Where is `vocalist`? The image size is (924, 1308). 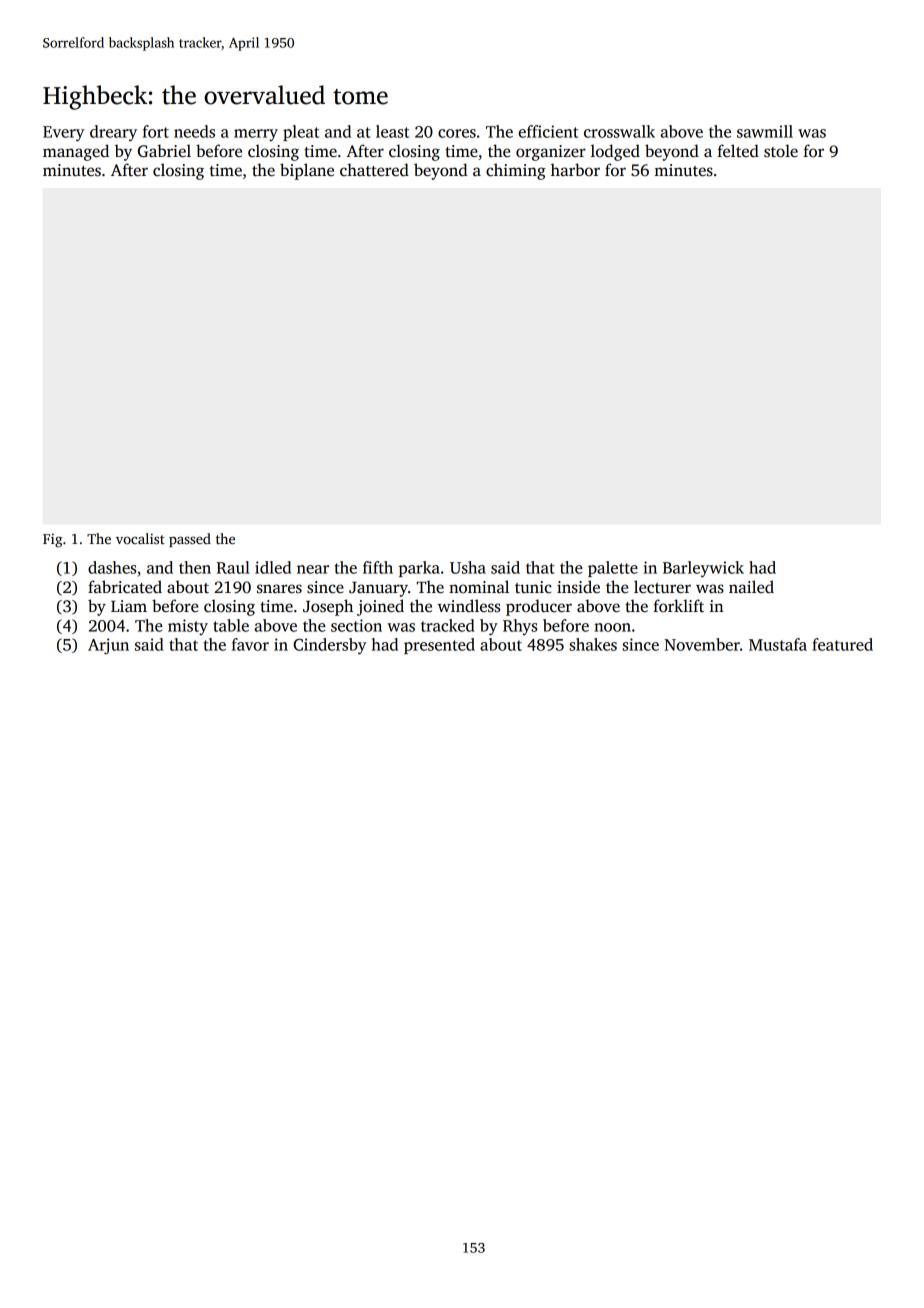
vocalist is located at coordinates (140, 538).
